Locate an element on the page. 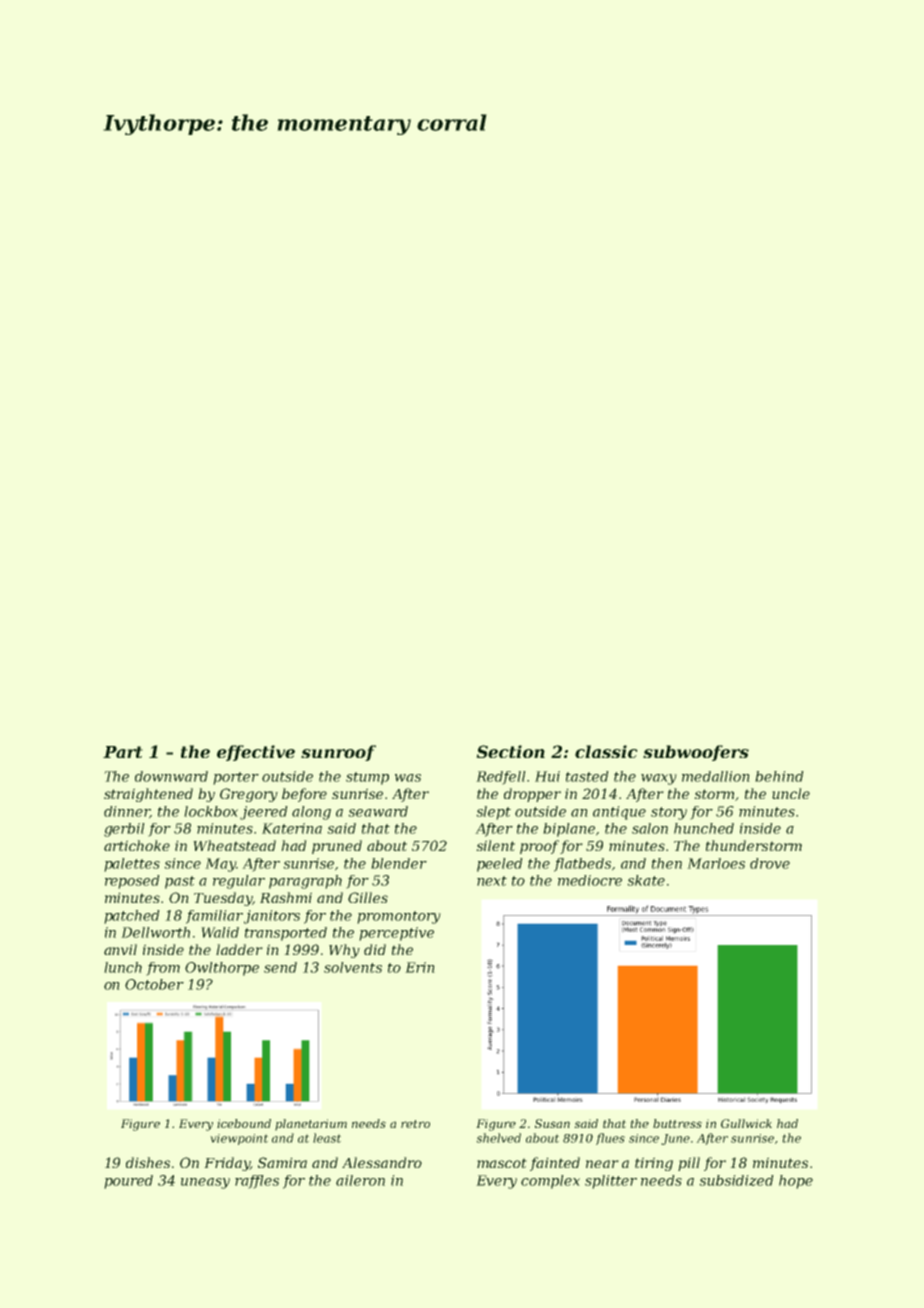 The width and height of the document is (924, 1308). retro is located at coordinates (415, 1124).
